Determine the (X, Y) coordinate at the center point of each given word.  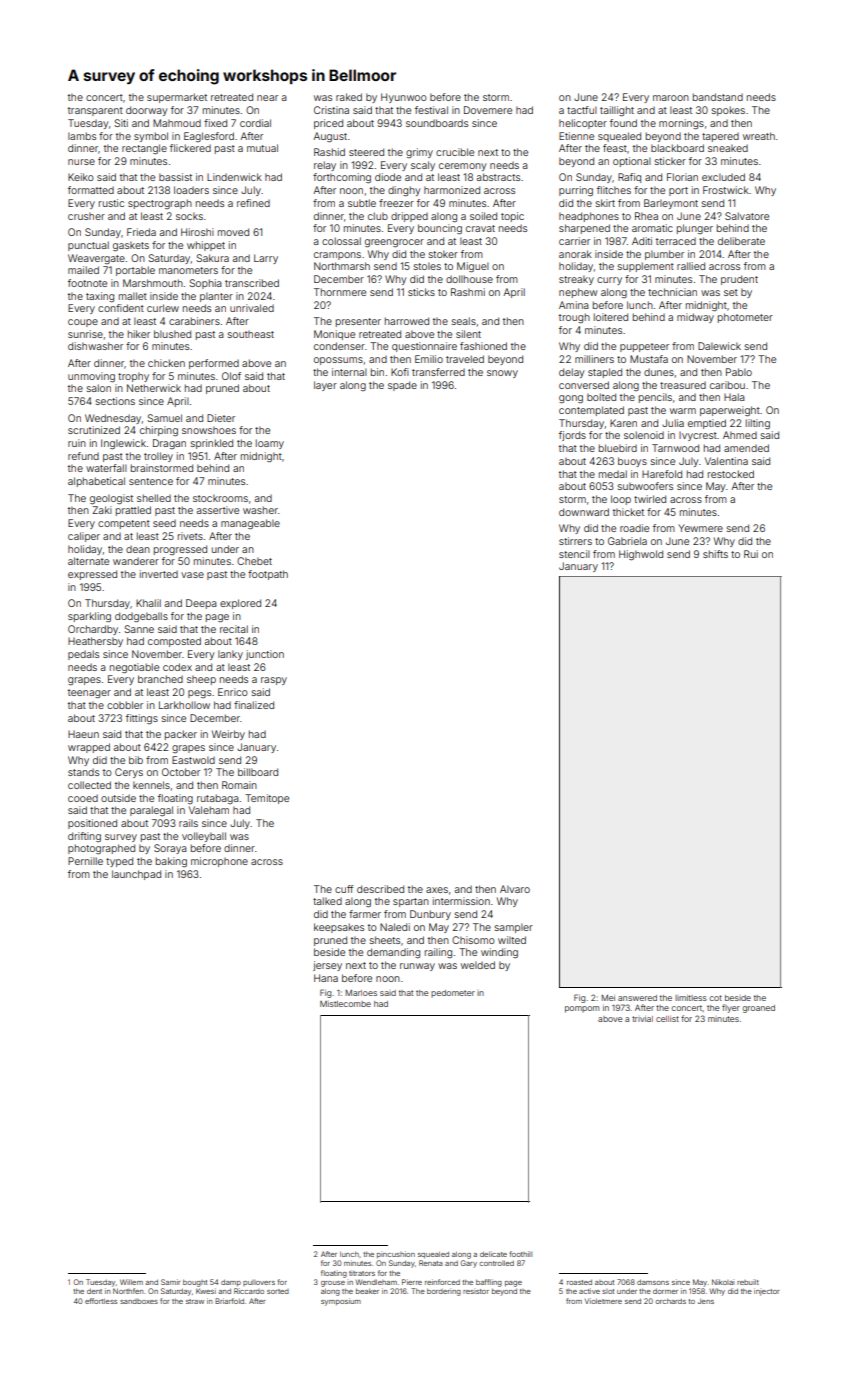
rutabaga (218, 799)
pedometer (453, 993)
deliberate (741, 241)
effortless (101, 1301)
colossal (341, 241)
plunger (695, 229)
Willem (131, 1282)
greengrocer (394, 243)
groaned (758, 1009)
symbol (151, 137)
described (380, 889)
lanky (230, 655)
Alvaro (515, 889)
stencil (574, 554)
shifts (715, 554)
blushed (172, 334)
